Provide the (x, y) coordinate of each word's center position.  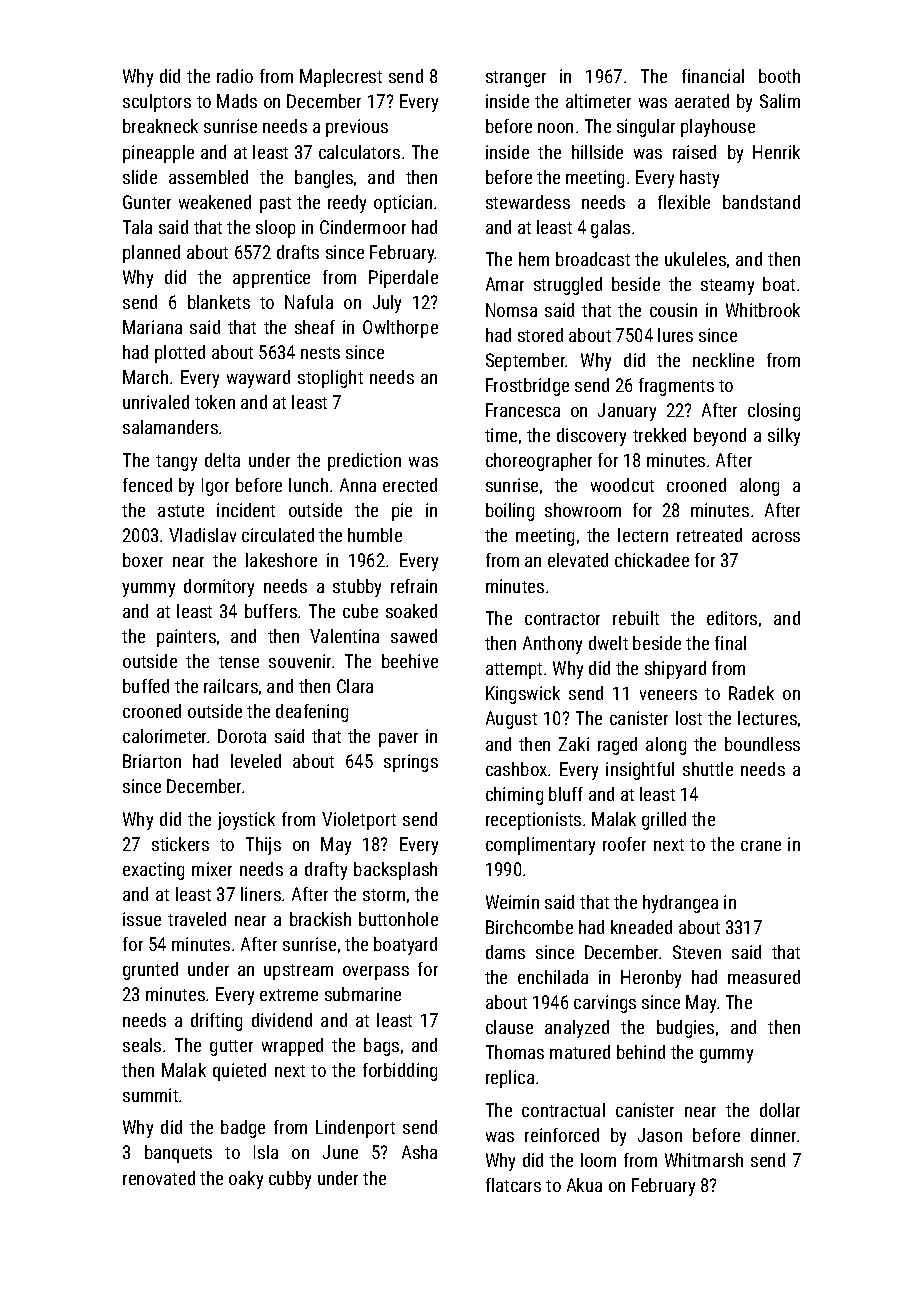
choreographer (539, 462)
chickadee (652, 560)
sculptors (157, 103)
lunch (308, 485)
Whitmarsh (704, 1160)
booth (779, 76)
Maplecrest (341, 78)
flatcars (513, 1185)
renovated (159, 1178)
